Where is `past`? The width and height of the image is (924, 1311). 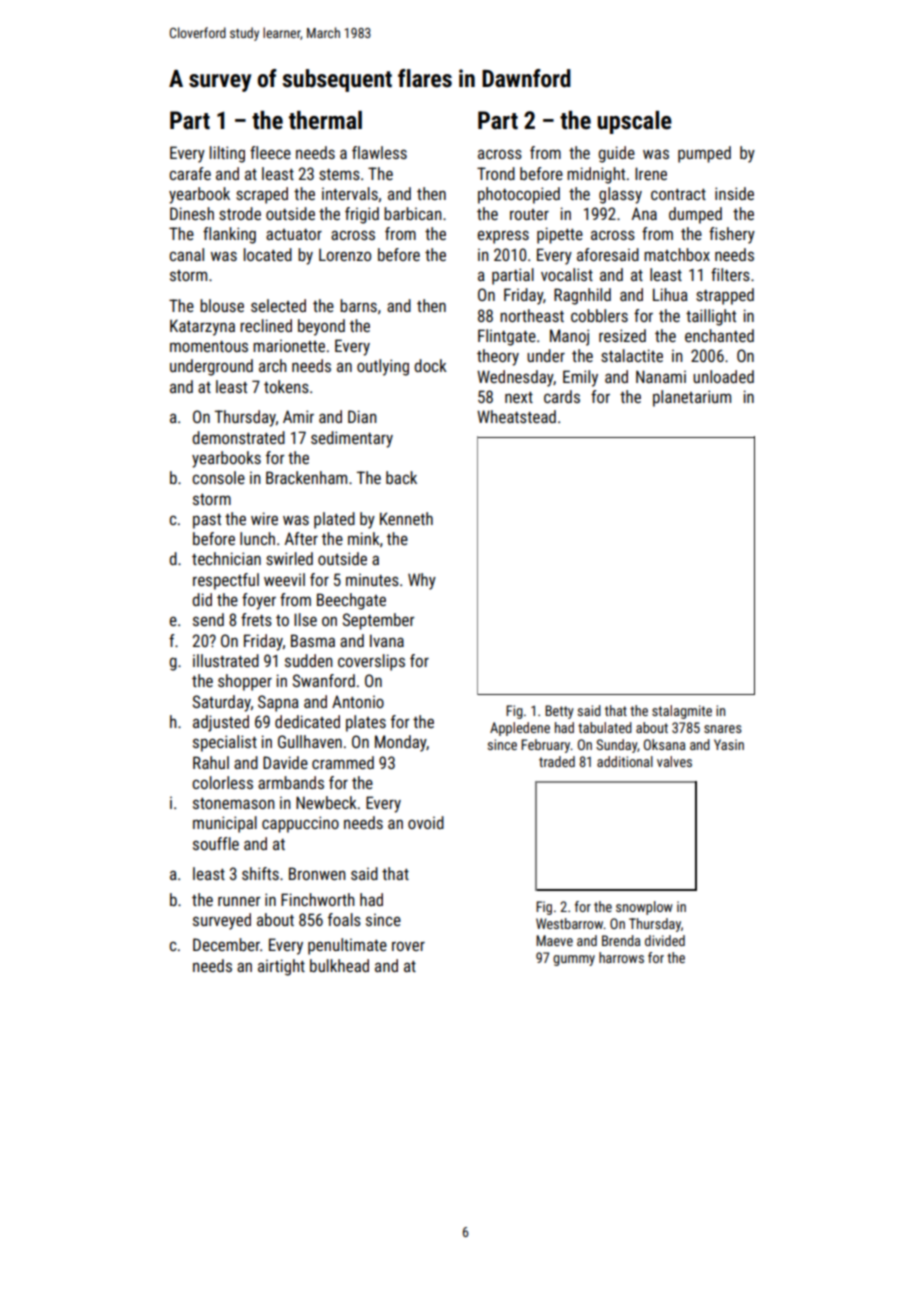 past is located at coordinates (207, 521).
